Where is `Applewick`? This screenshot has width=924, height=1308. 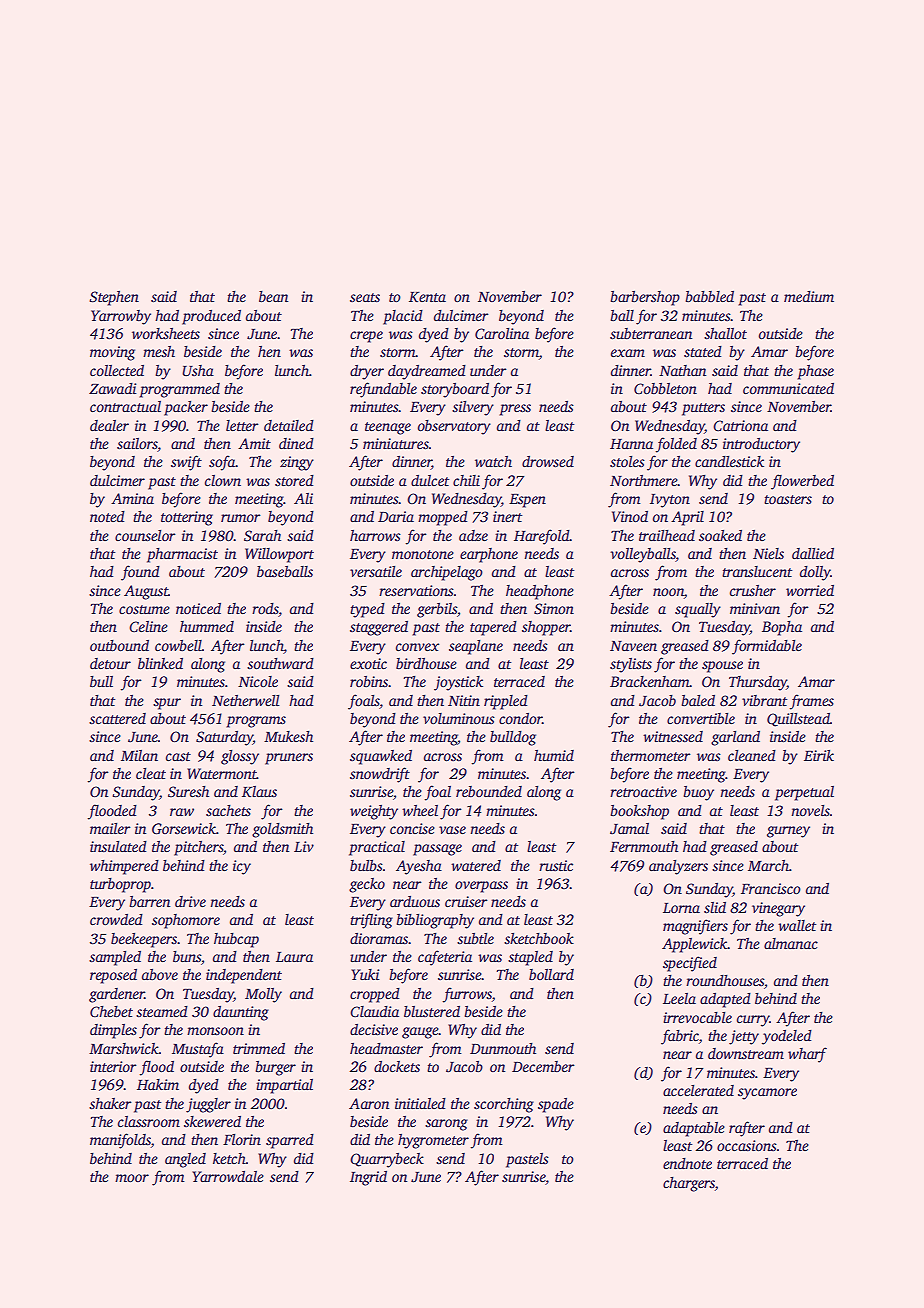 Applewick is located at coordinates (695, 945).
